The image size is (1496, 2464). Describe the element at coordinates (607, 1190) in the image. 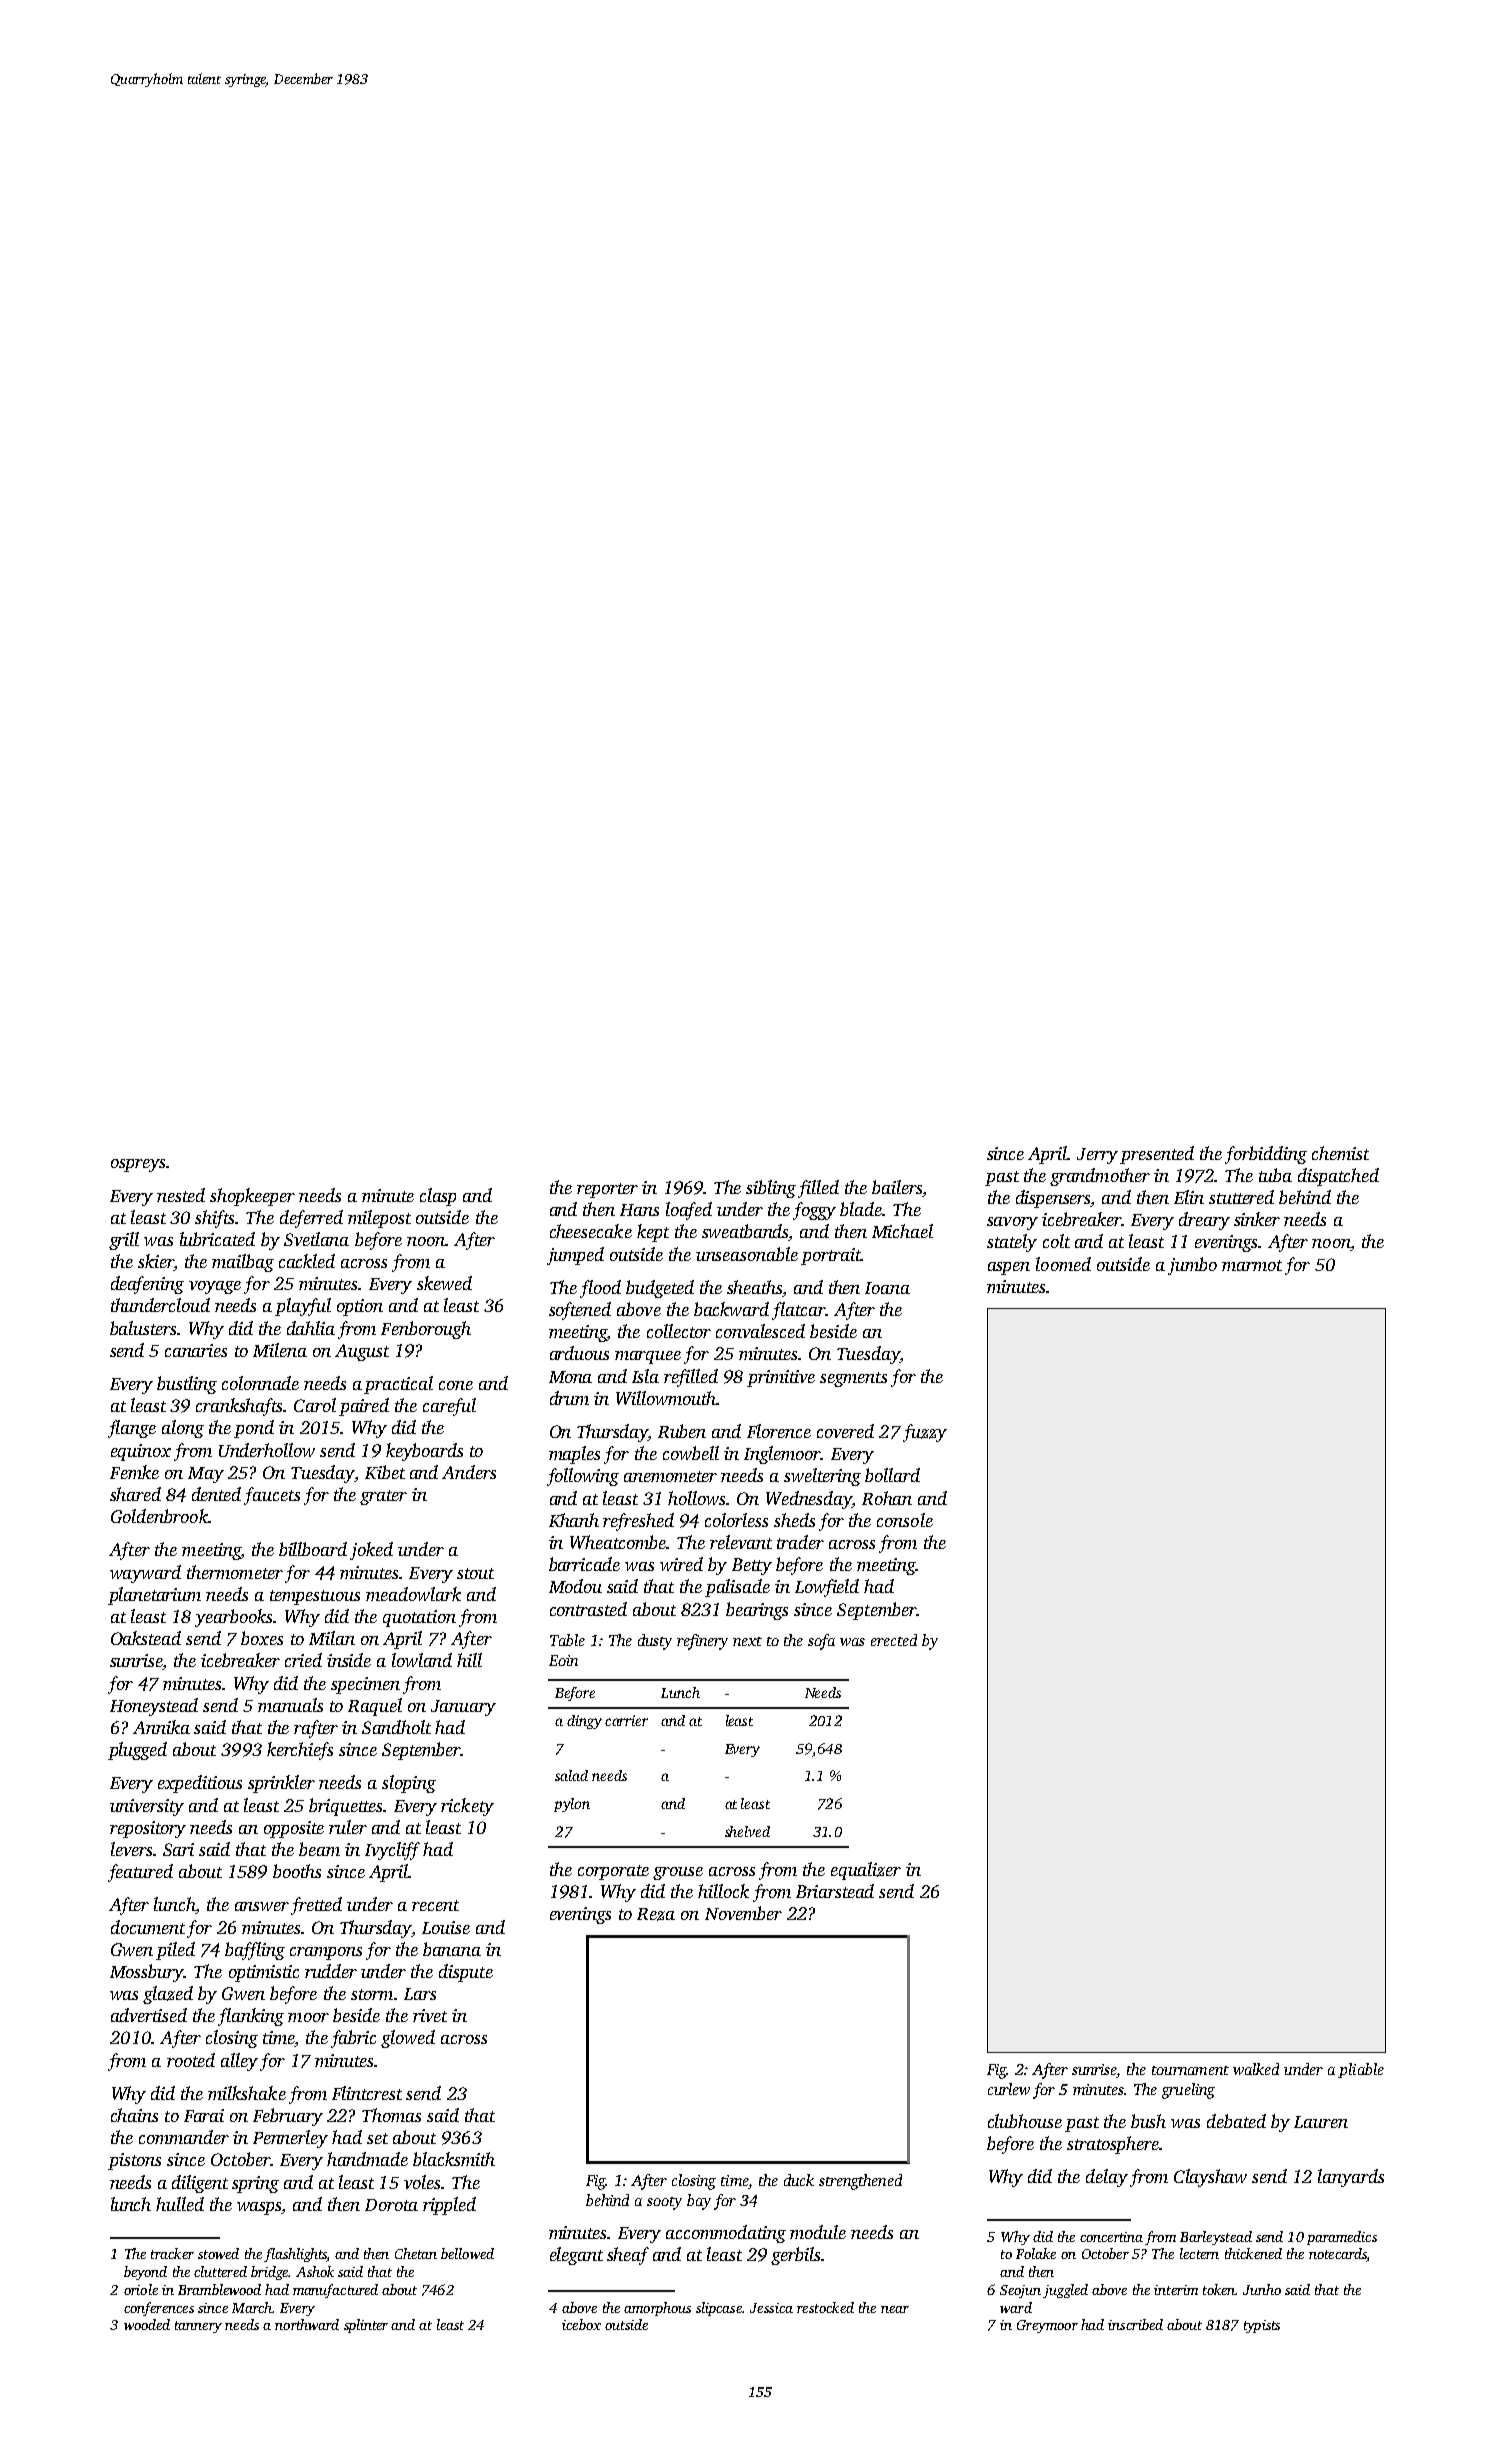

I see `reporter` at that location.
